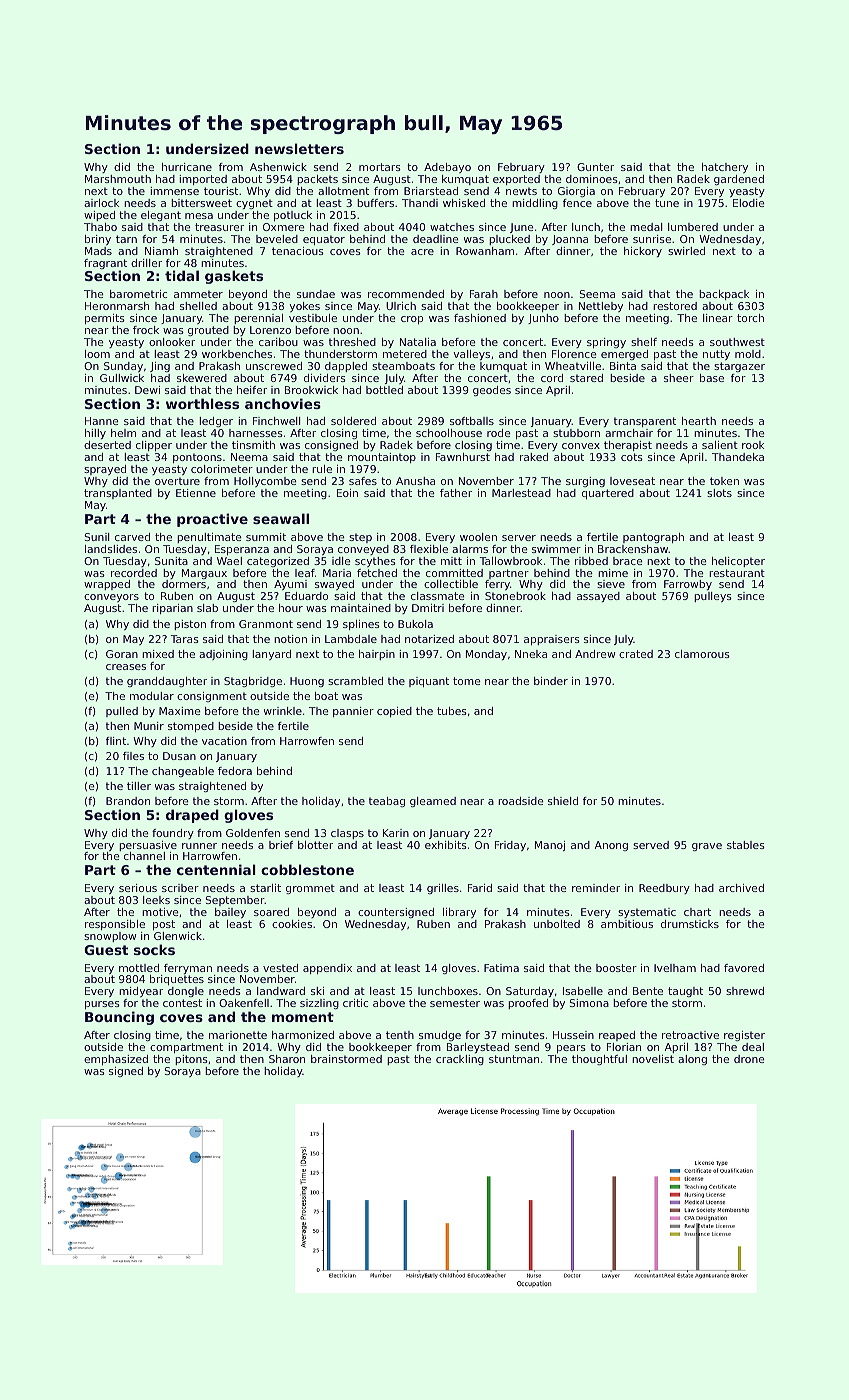 Image resolution: width=849 pixels, height=1400 pixels. I want to click on treasurer, so click(219, 227).
